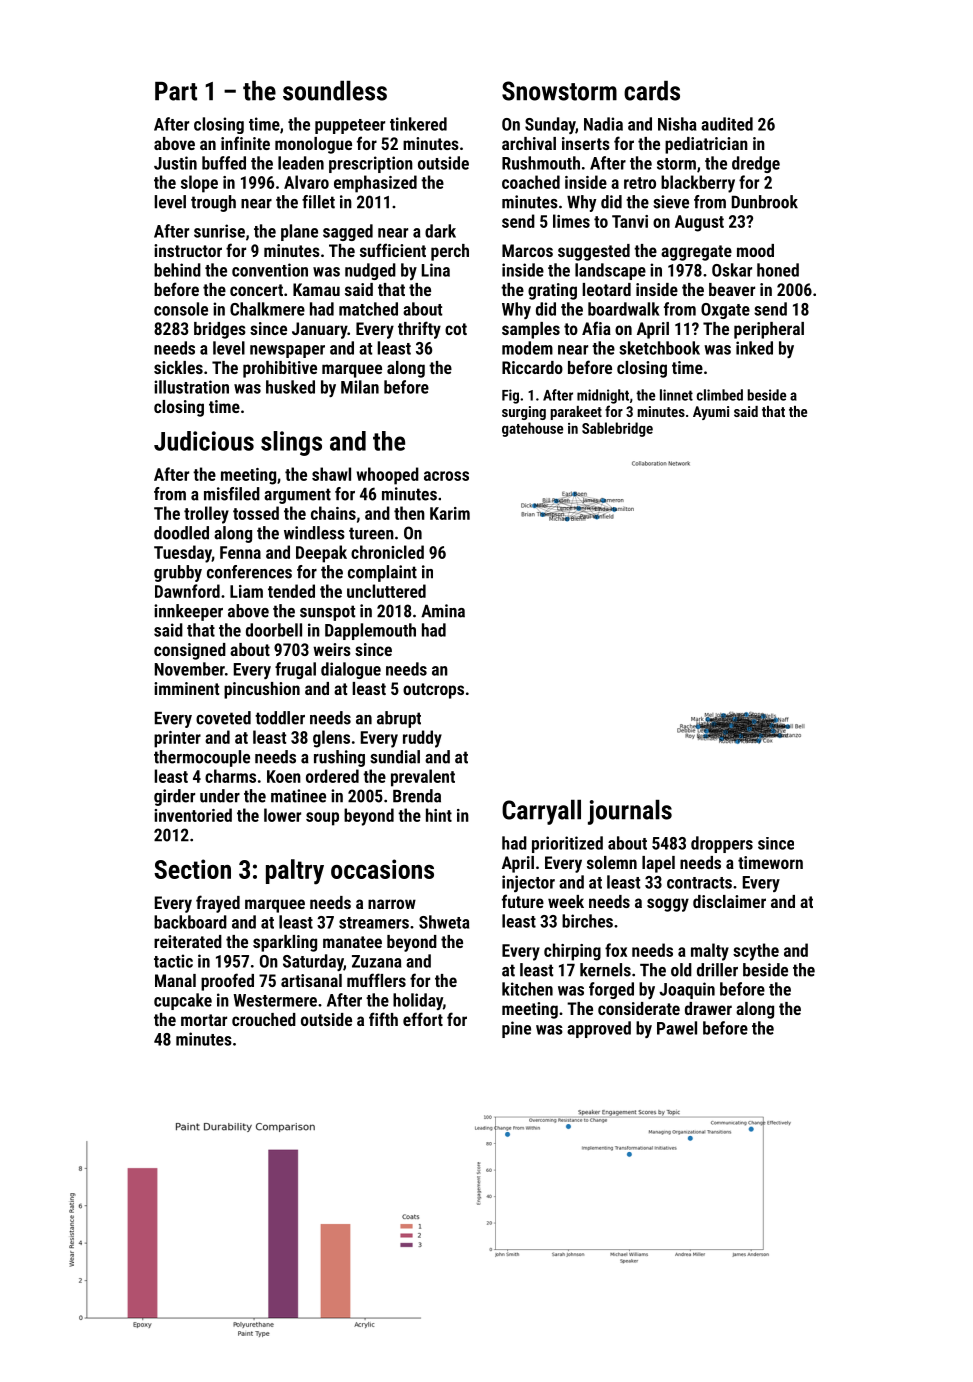 This screenshot has height=1382, width=973. What do you see at coordinates (335, 91) in the screenshot?
I see `soundless` at bounding box center [335, 91].
